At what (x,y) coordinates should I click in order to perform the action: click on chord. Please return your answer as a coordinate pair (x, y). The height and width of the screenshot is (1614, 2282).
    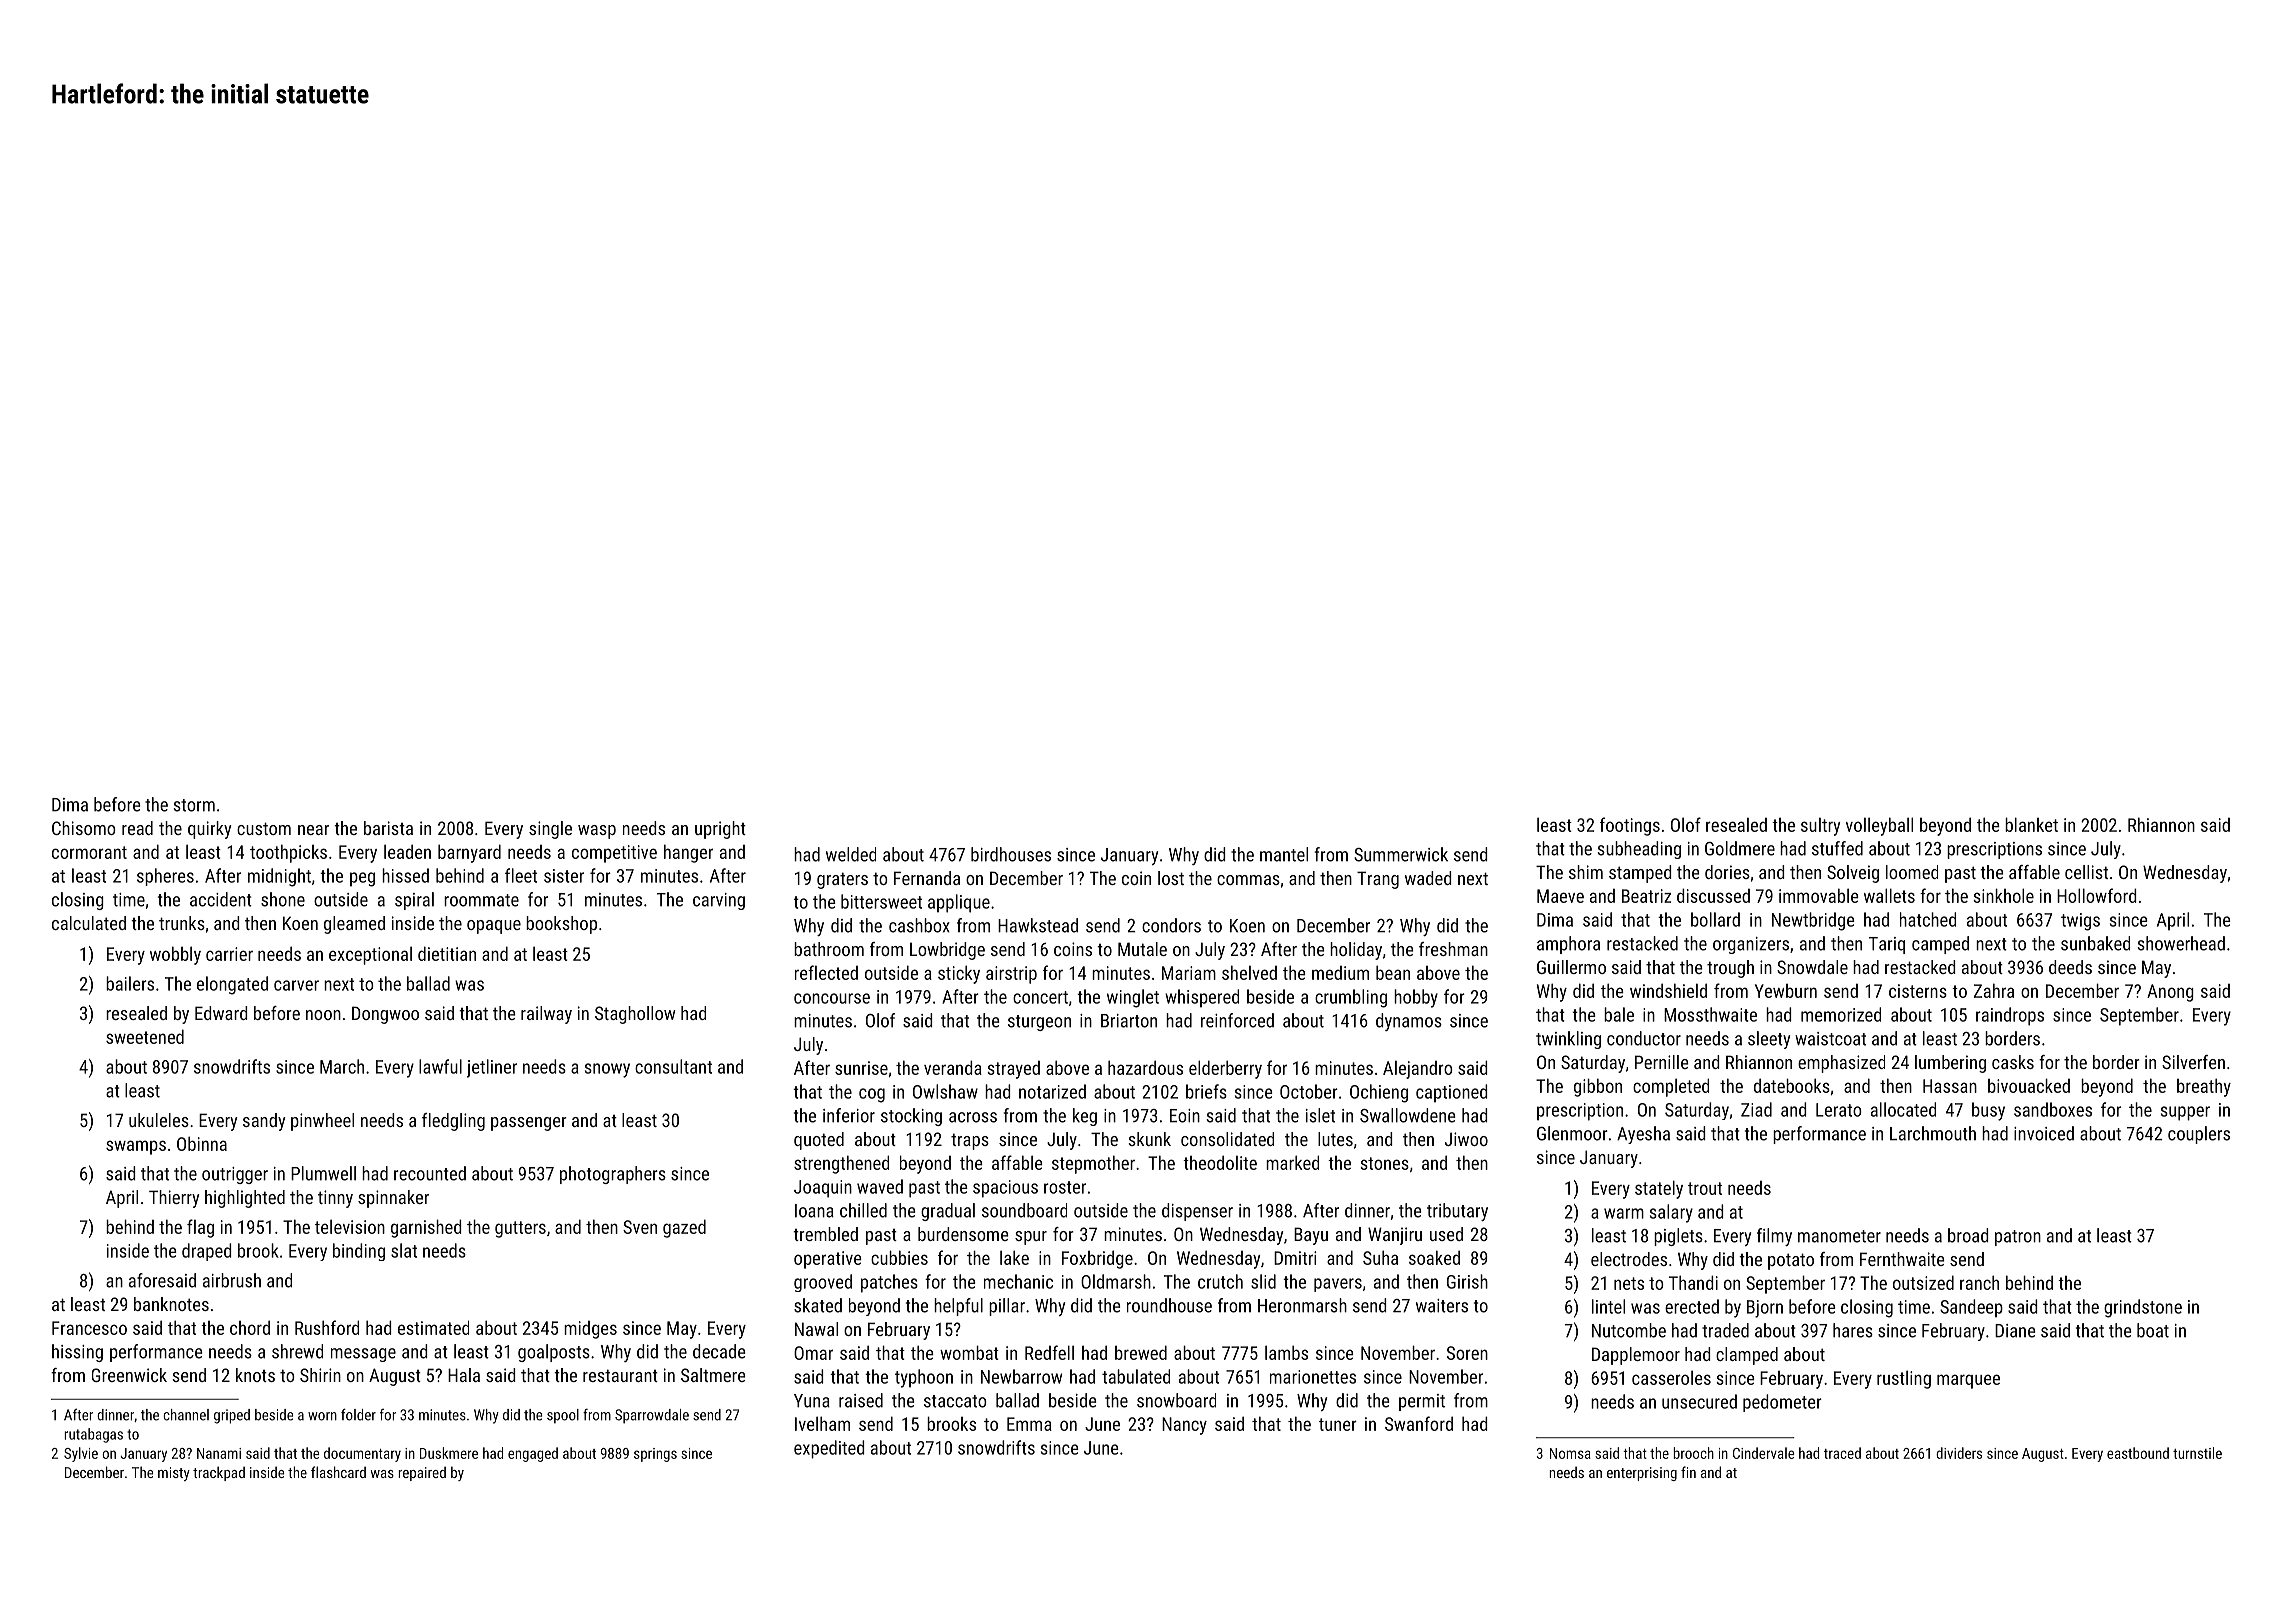
    Looking at the image, I should click on (250, 1327).
